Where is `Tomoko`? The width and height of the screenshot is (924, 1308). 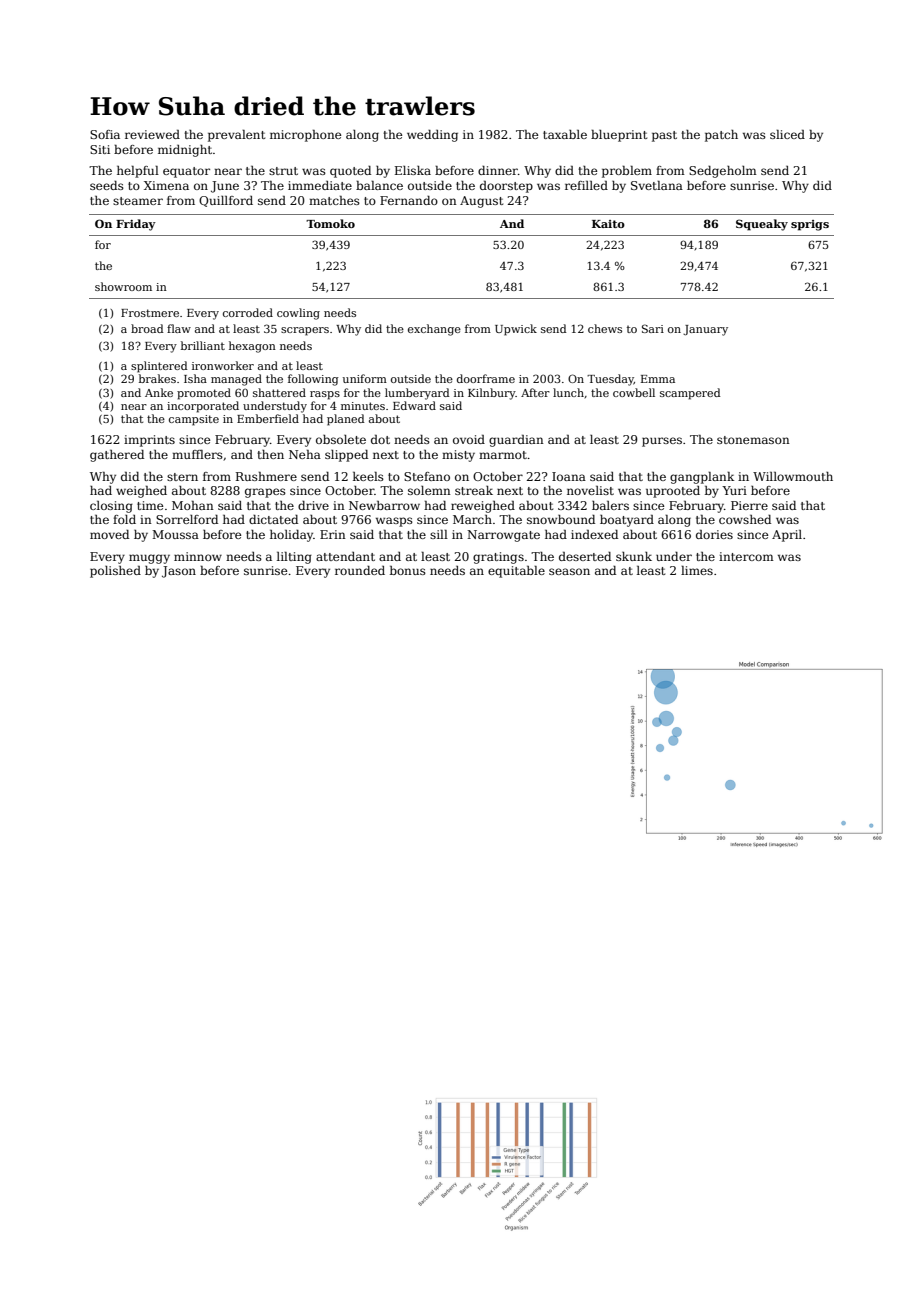
Tomoko is located at coordinates (330, 223).
